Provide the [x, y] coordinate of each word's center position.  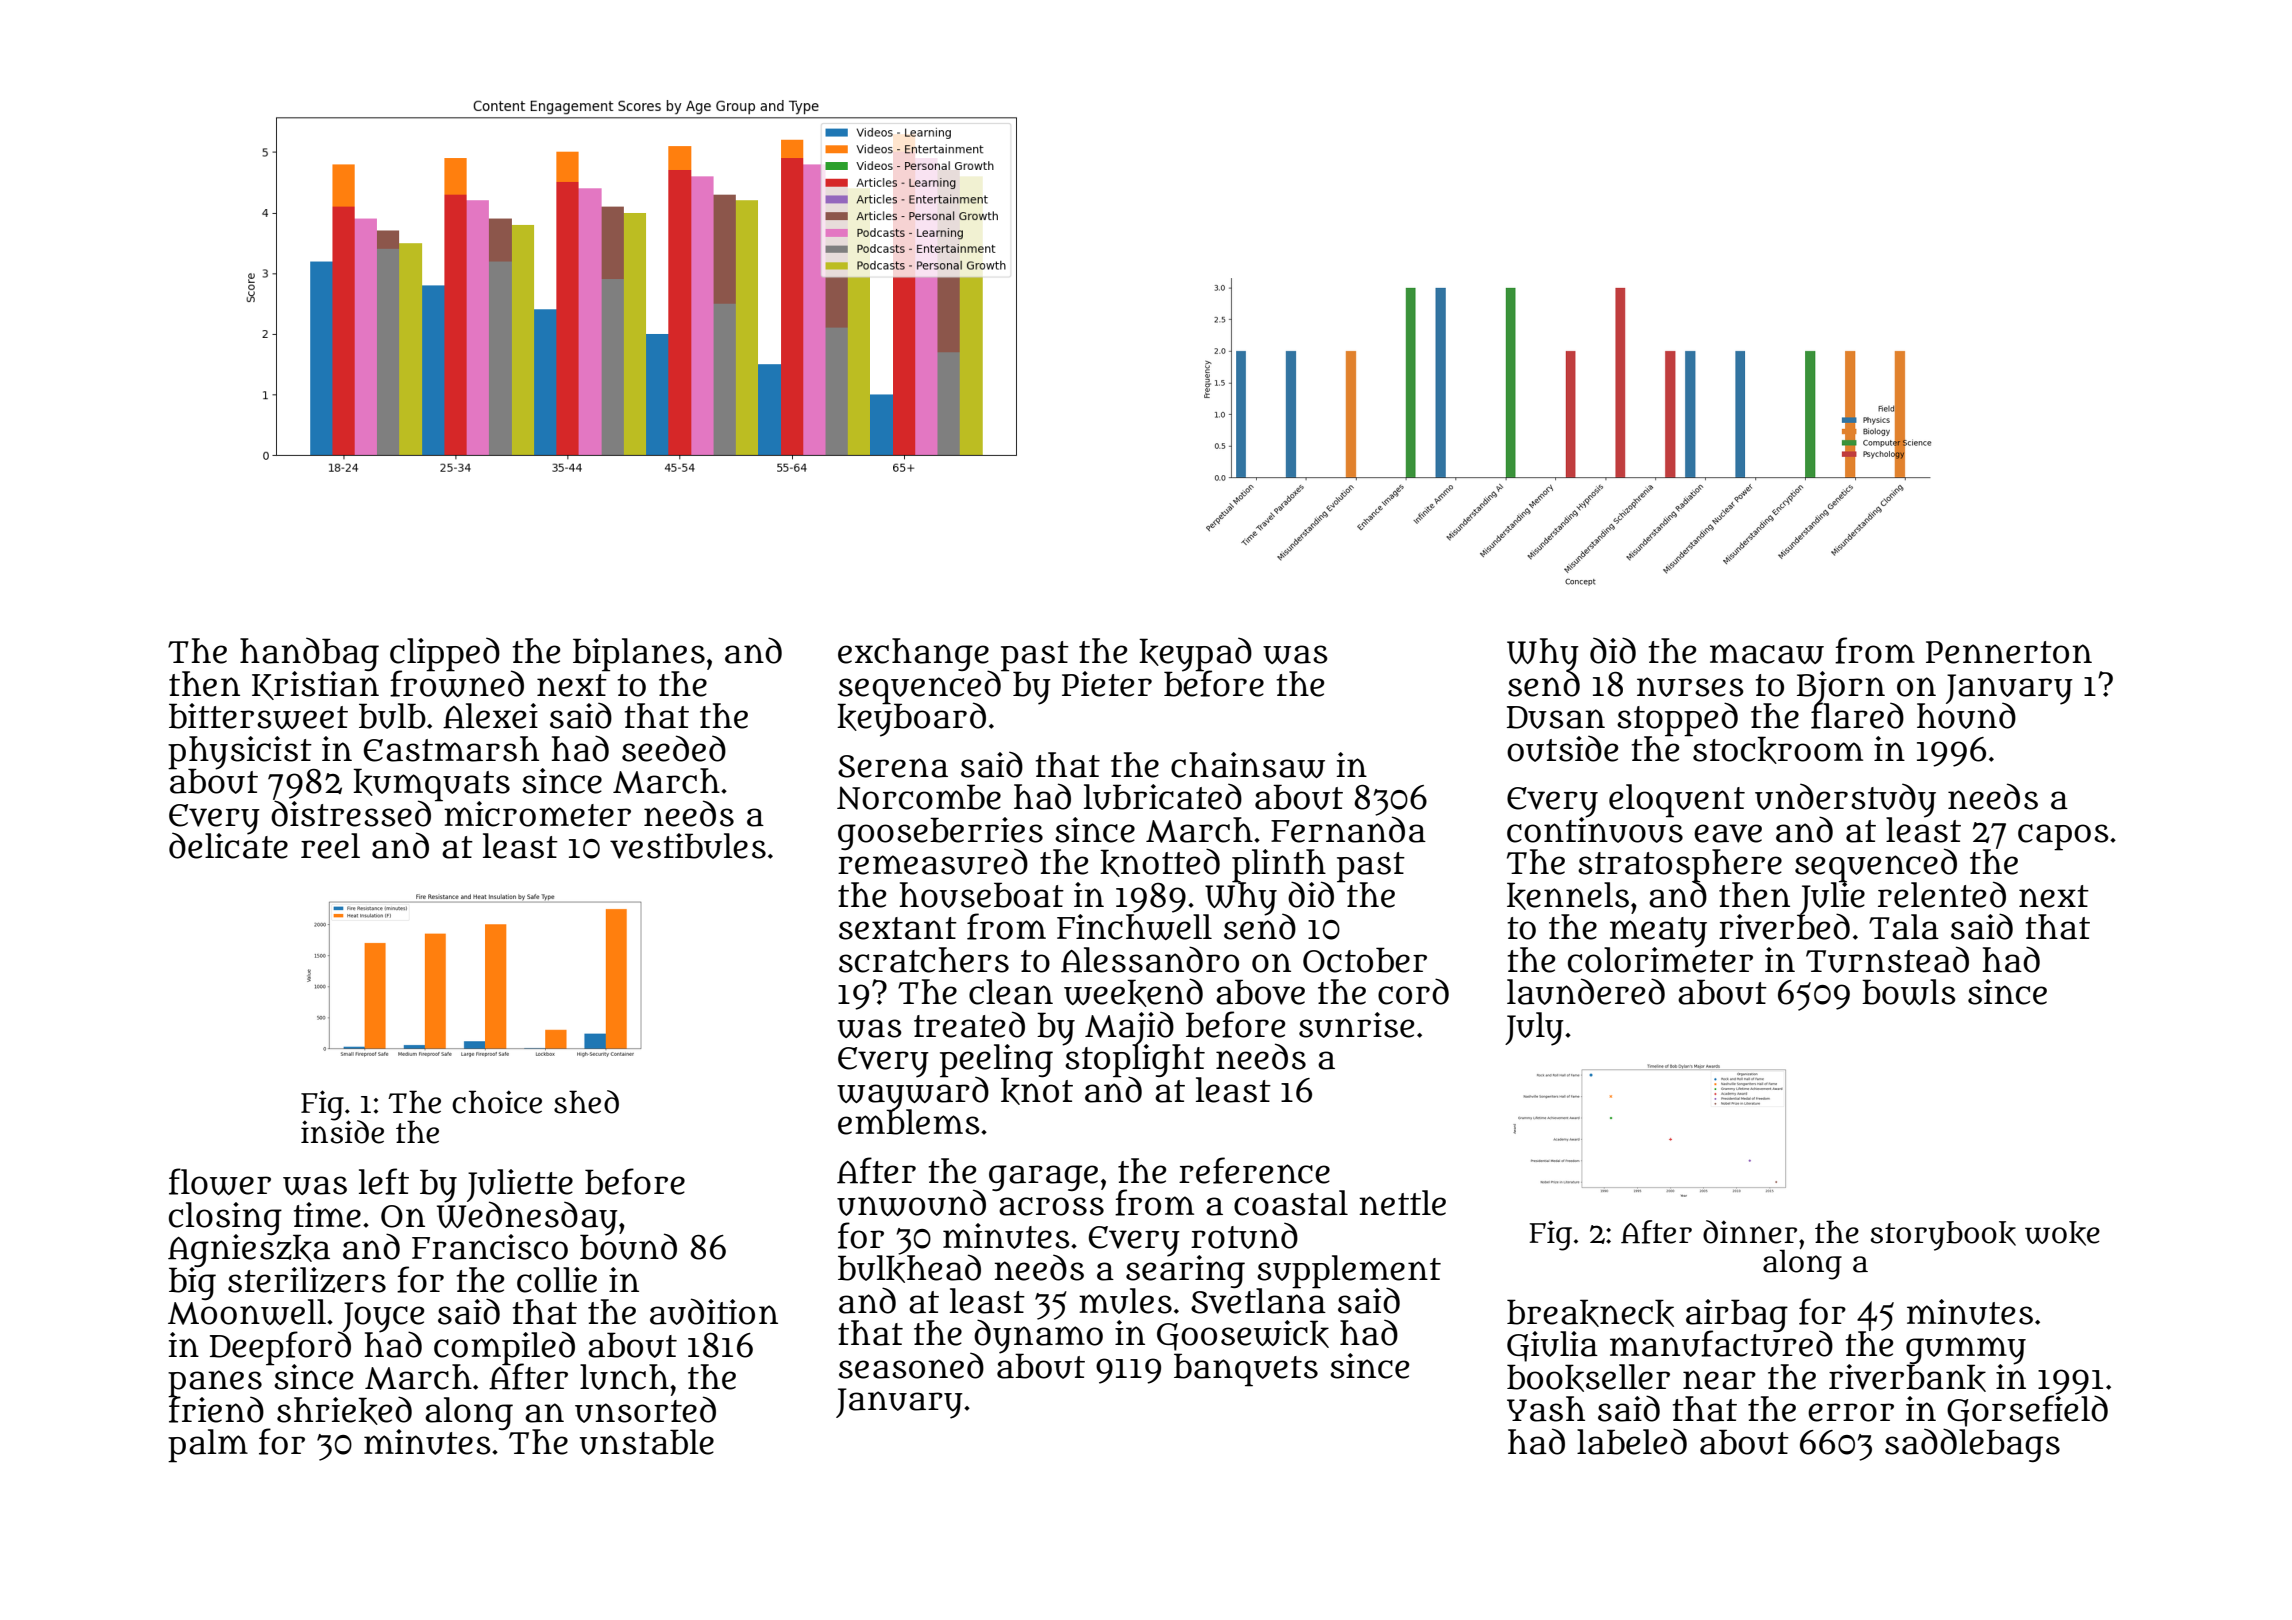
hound [1966, 716]
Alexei [490, 716]
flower [220, 1181]
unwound [911, 1202]
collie [557, 1280]
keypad [1195, 654]
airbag [1737, 1315]
